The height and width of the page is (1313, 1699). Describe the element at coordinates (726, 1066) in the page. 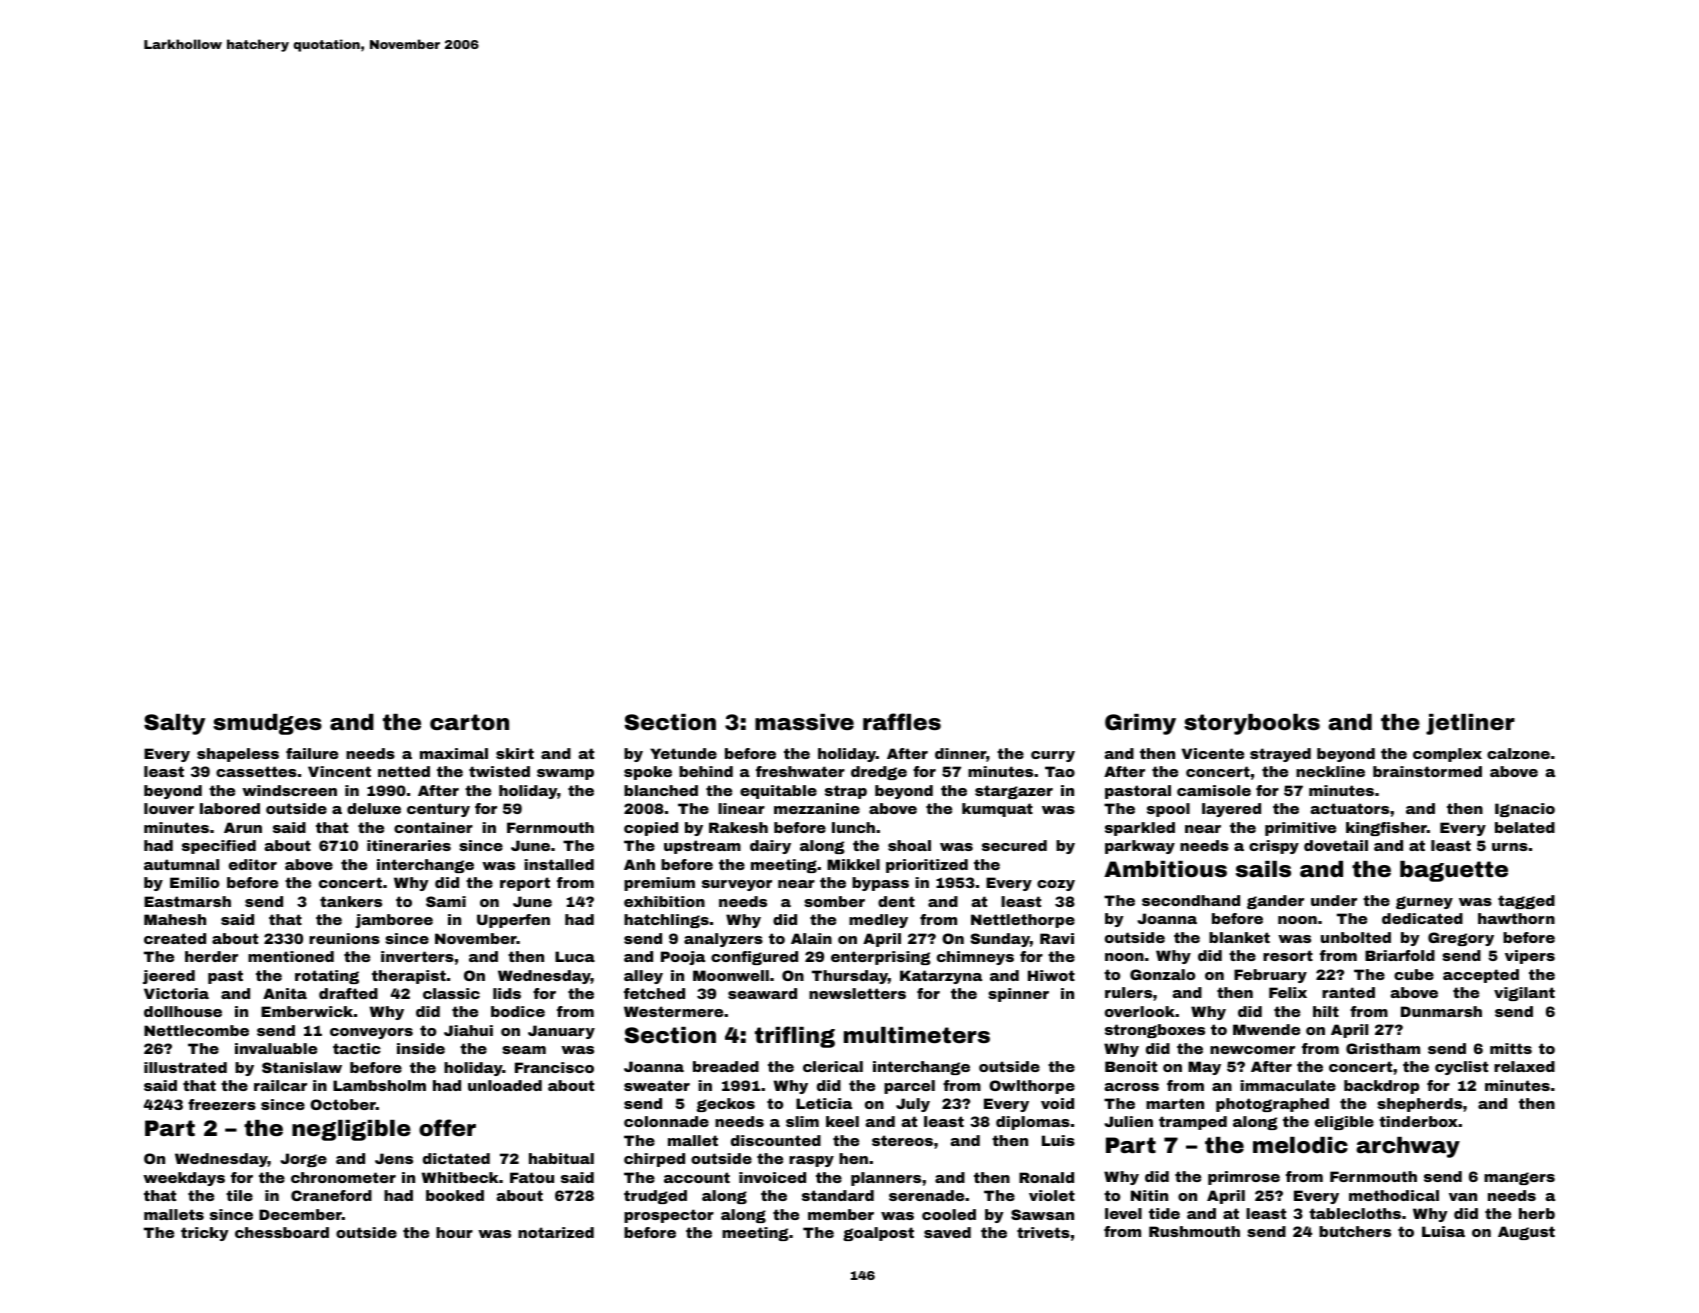

I see `breaded` at that location.
